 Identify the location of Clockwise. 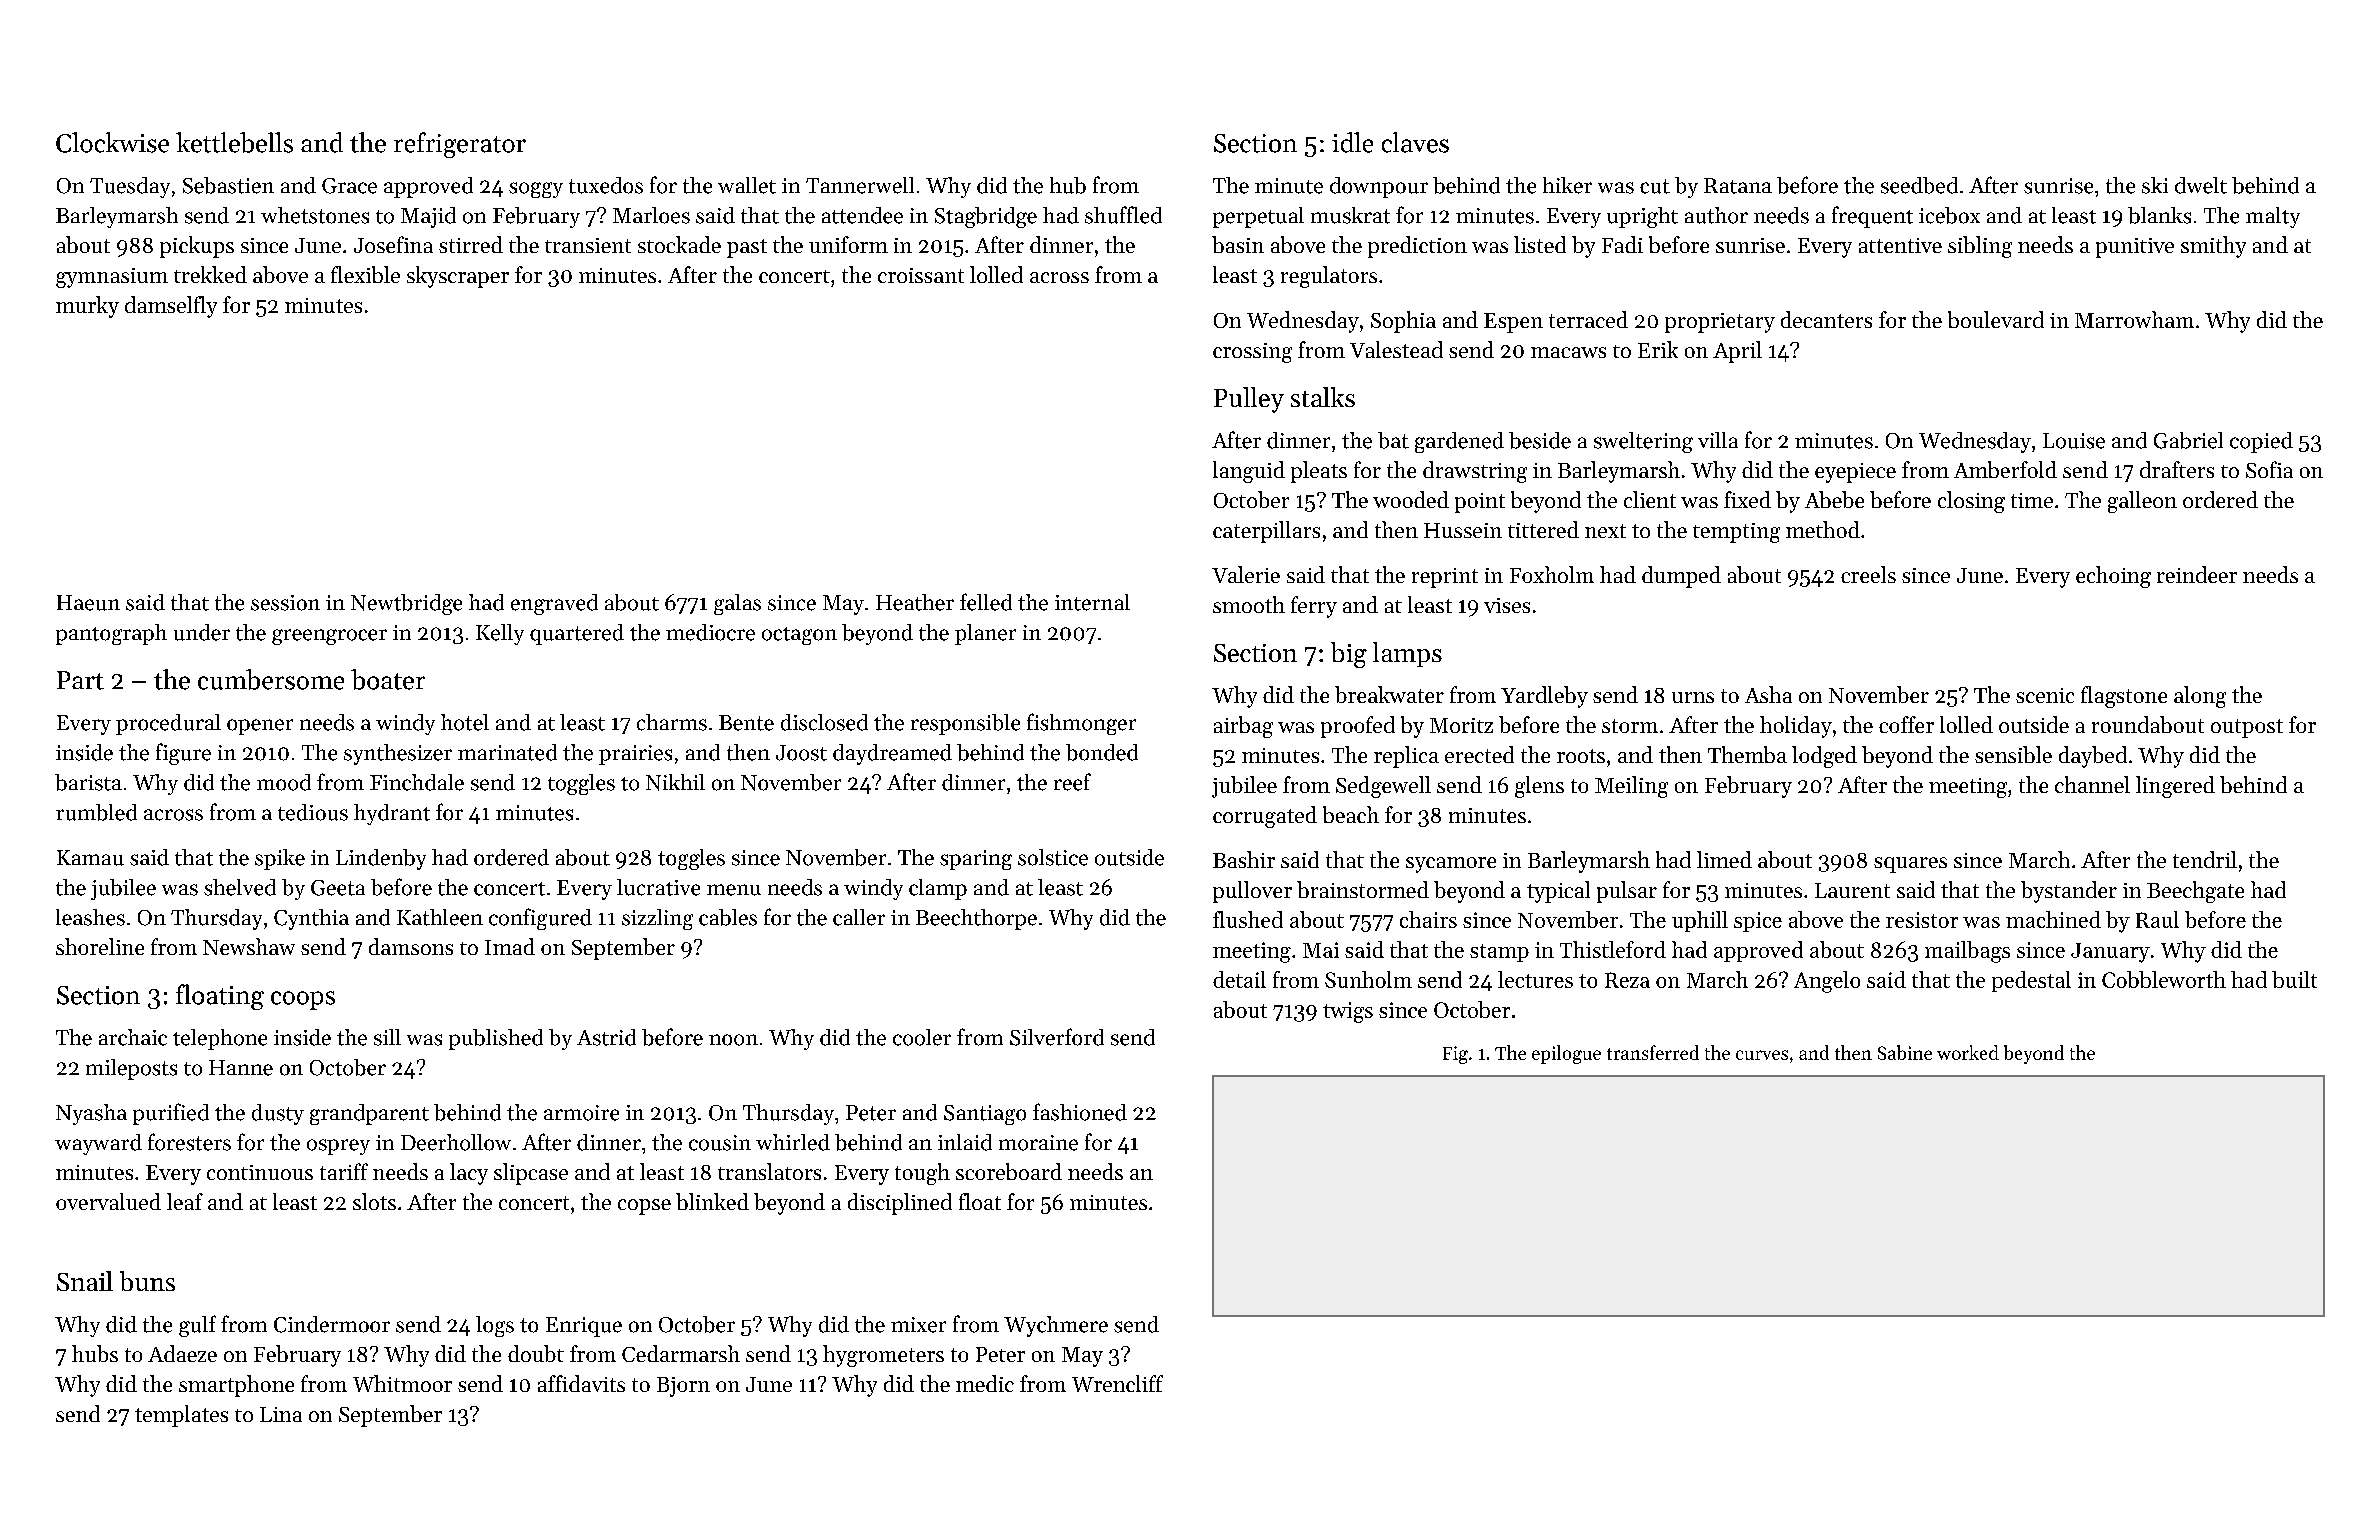
(112, 142).
